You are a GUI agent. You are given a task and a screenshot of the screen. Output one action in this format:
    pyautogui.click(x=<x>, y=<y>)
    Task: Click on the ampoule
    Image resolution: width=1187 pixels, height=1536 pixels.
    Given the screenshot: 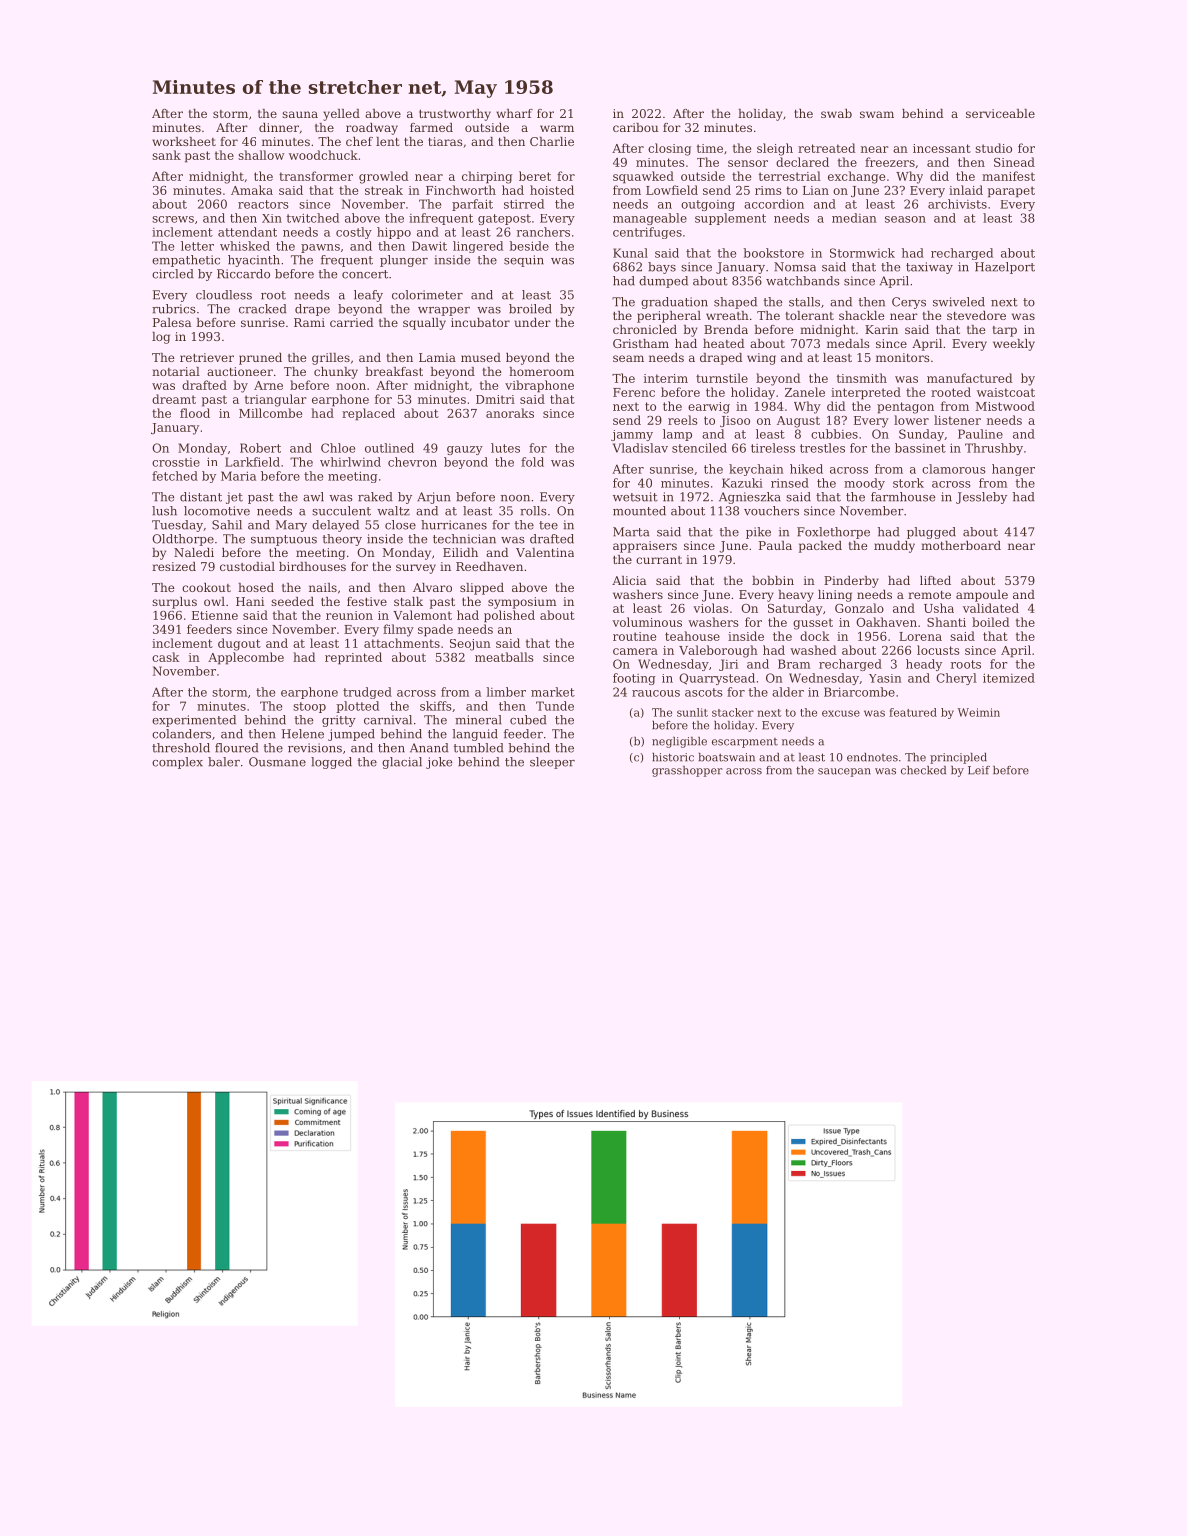 What is the action you would take?
    pyautogui.click(x=982, y=596)
